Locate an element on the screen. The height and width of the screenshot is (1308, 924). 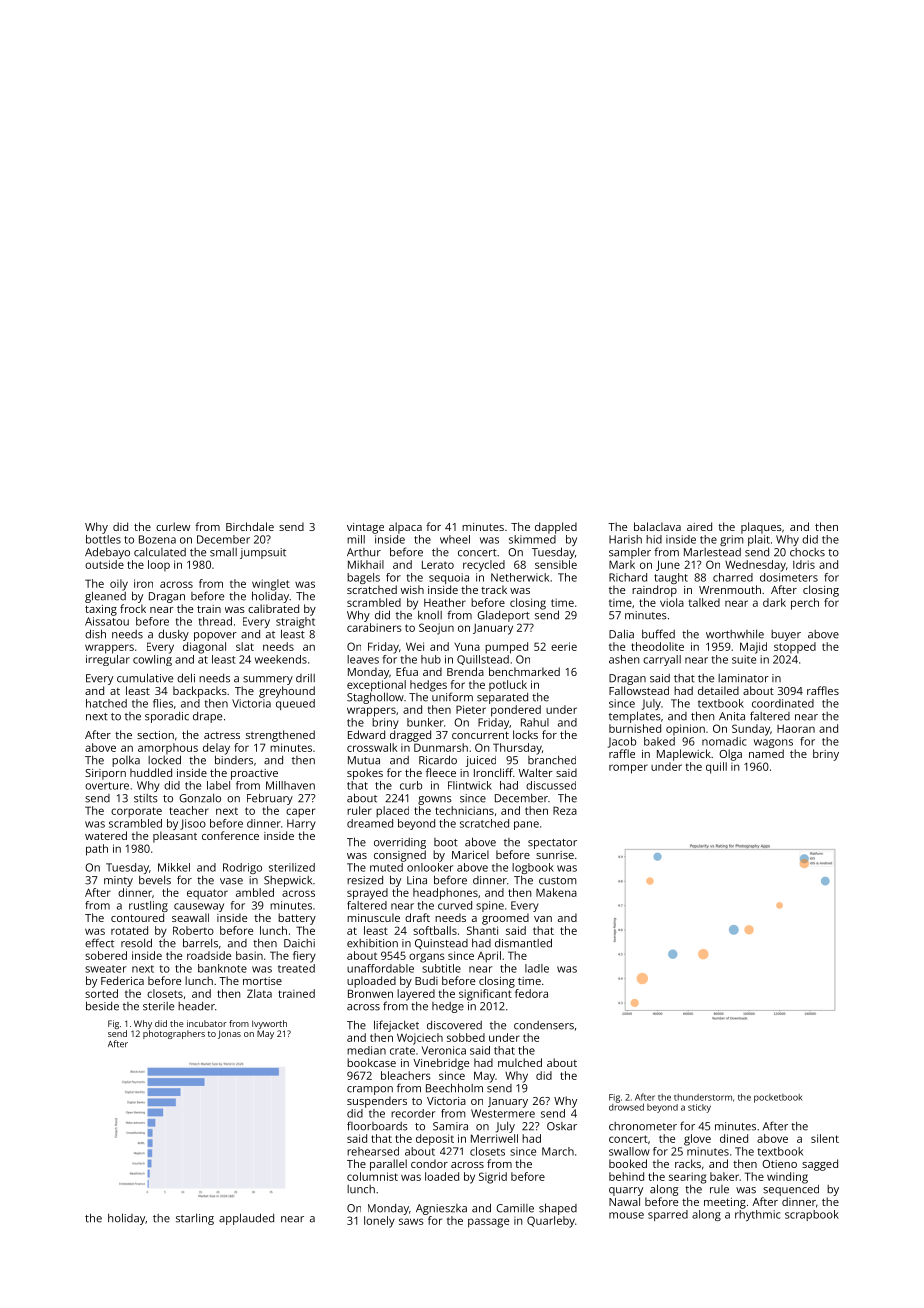
gleaned is located at coordinates (105, 597).
